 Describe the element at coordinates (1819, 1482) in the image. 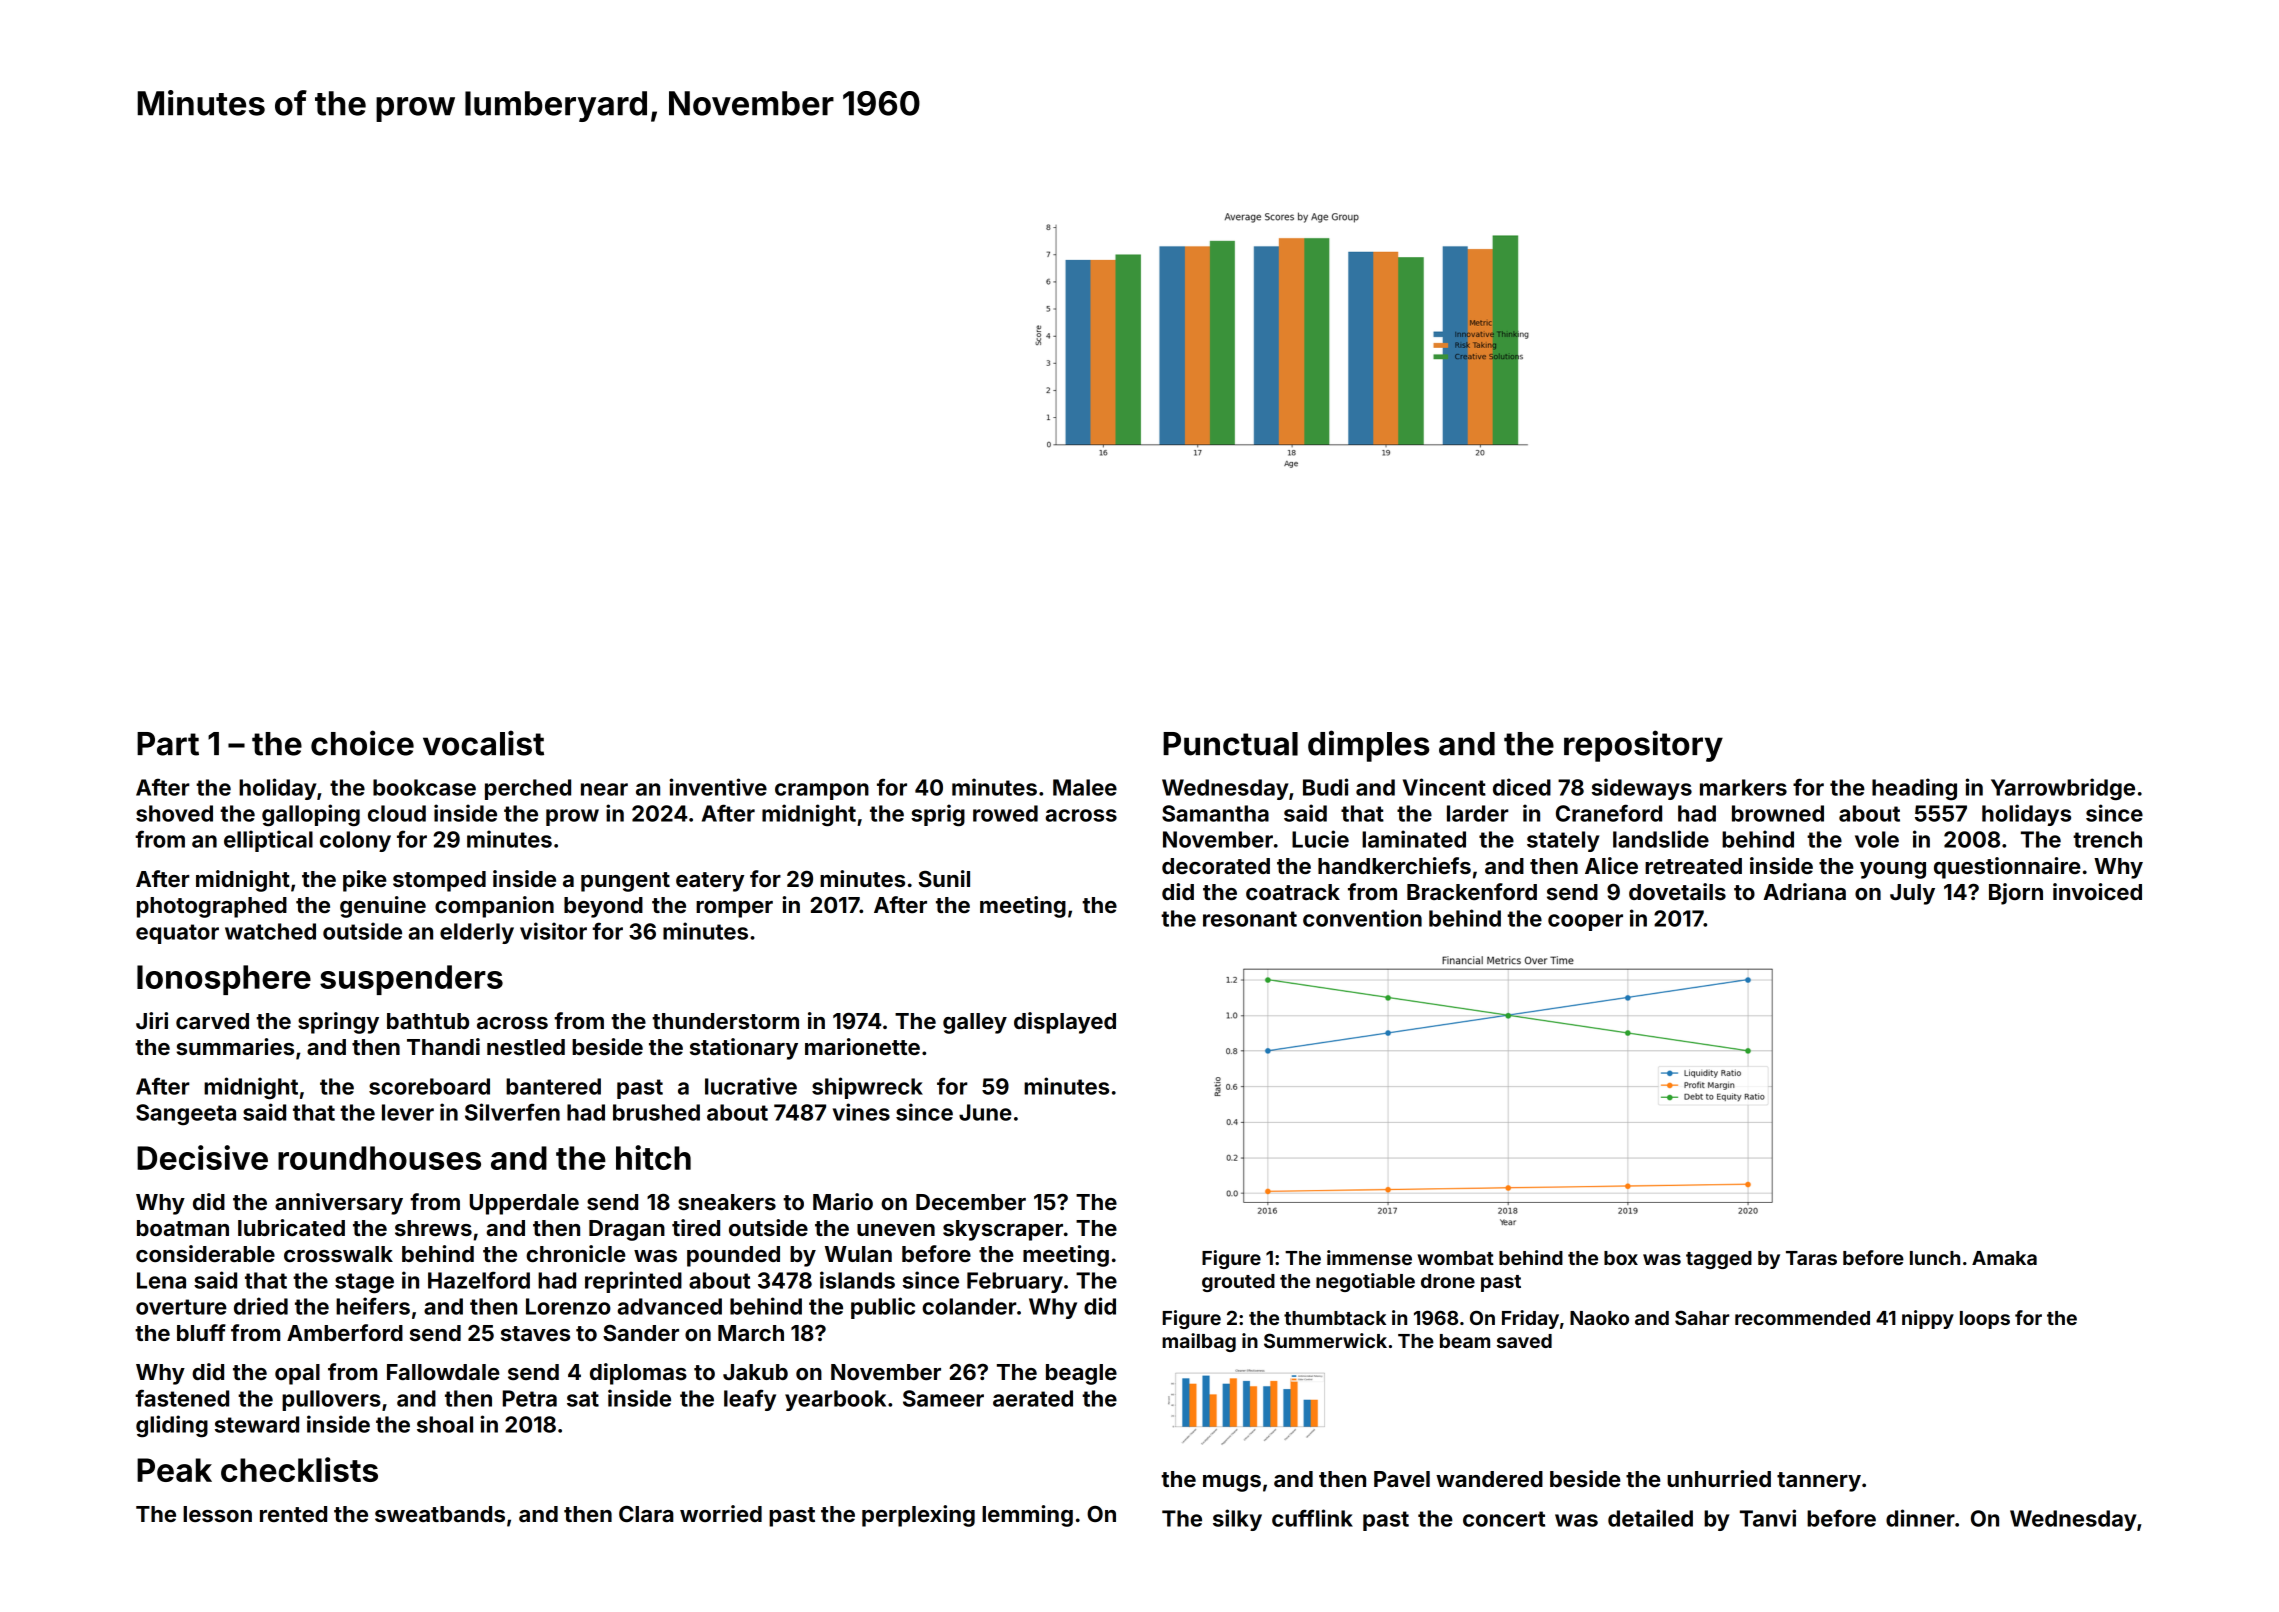

I see `tannery` at that location.
